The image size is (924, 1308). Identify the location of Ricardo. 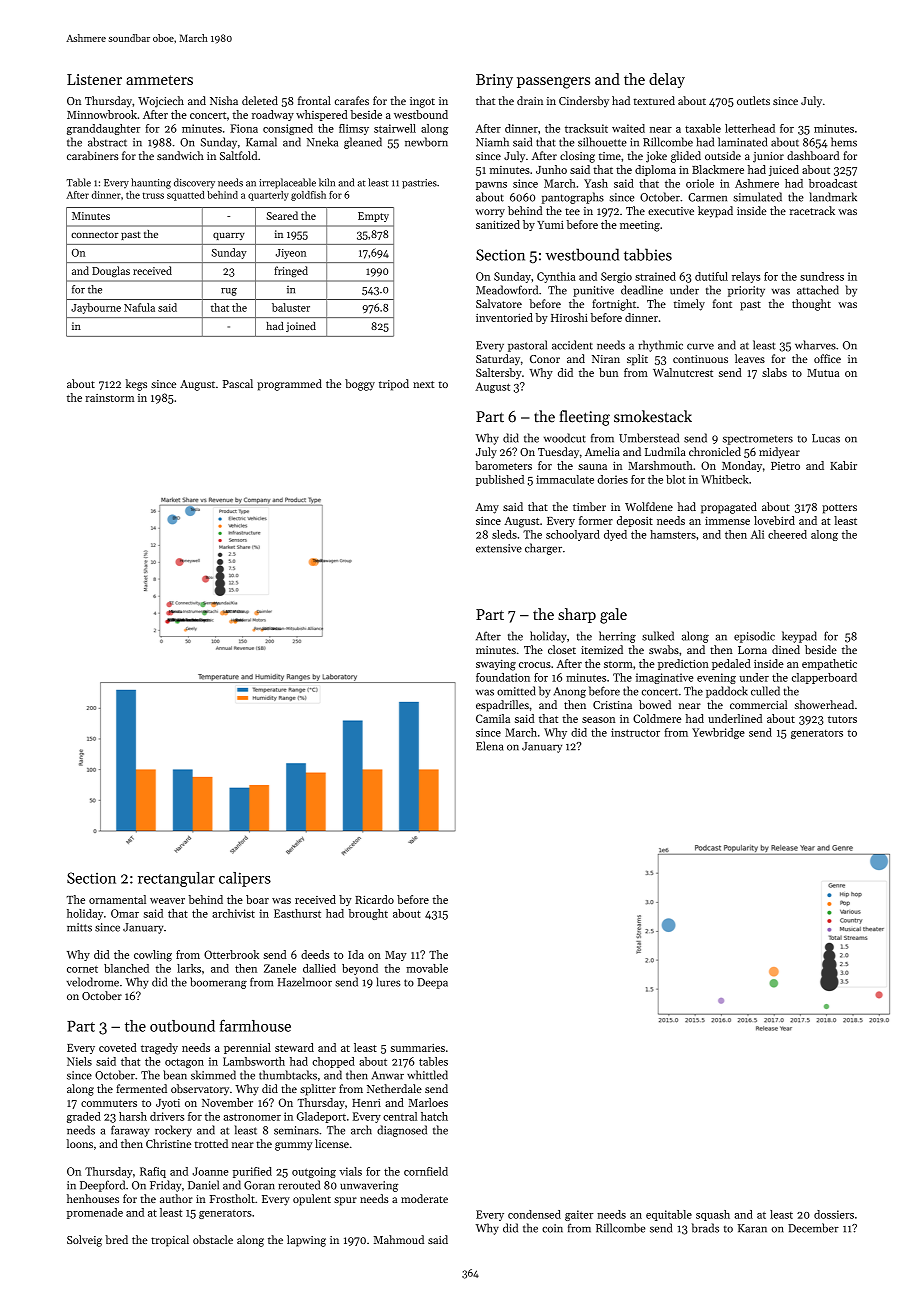
(374, 899).
